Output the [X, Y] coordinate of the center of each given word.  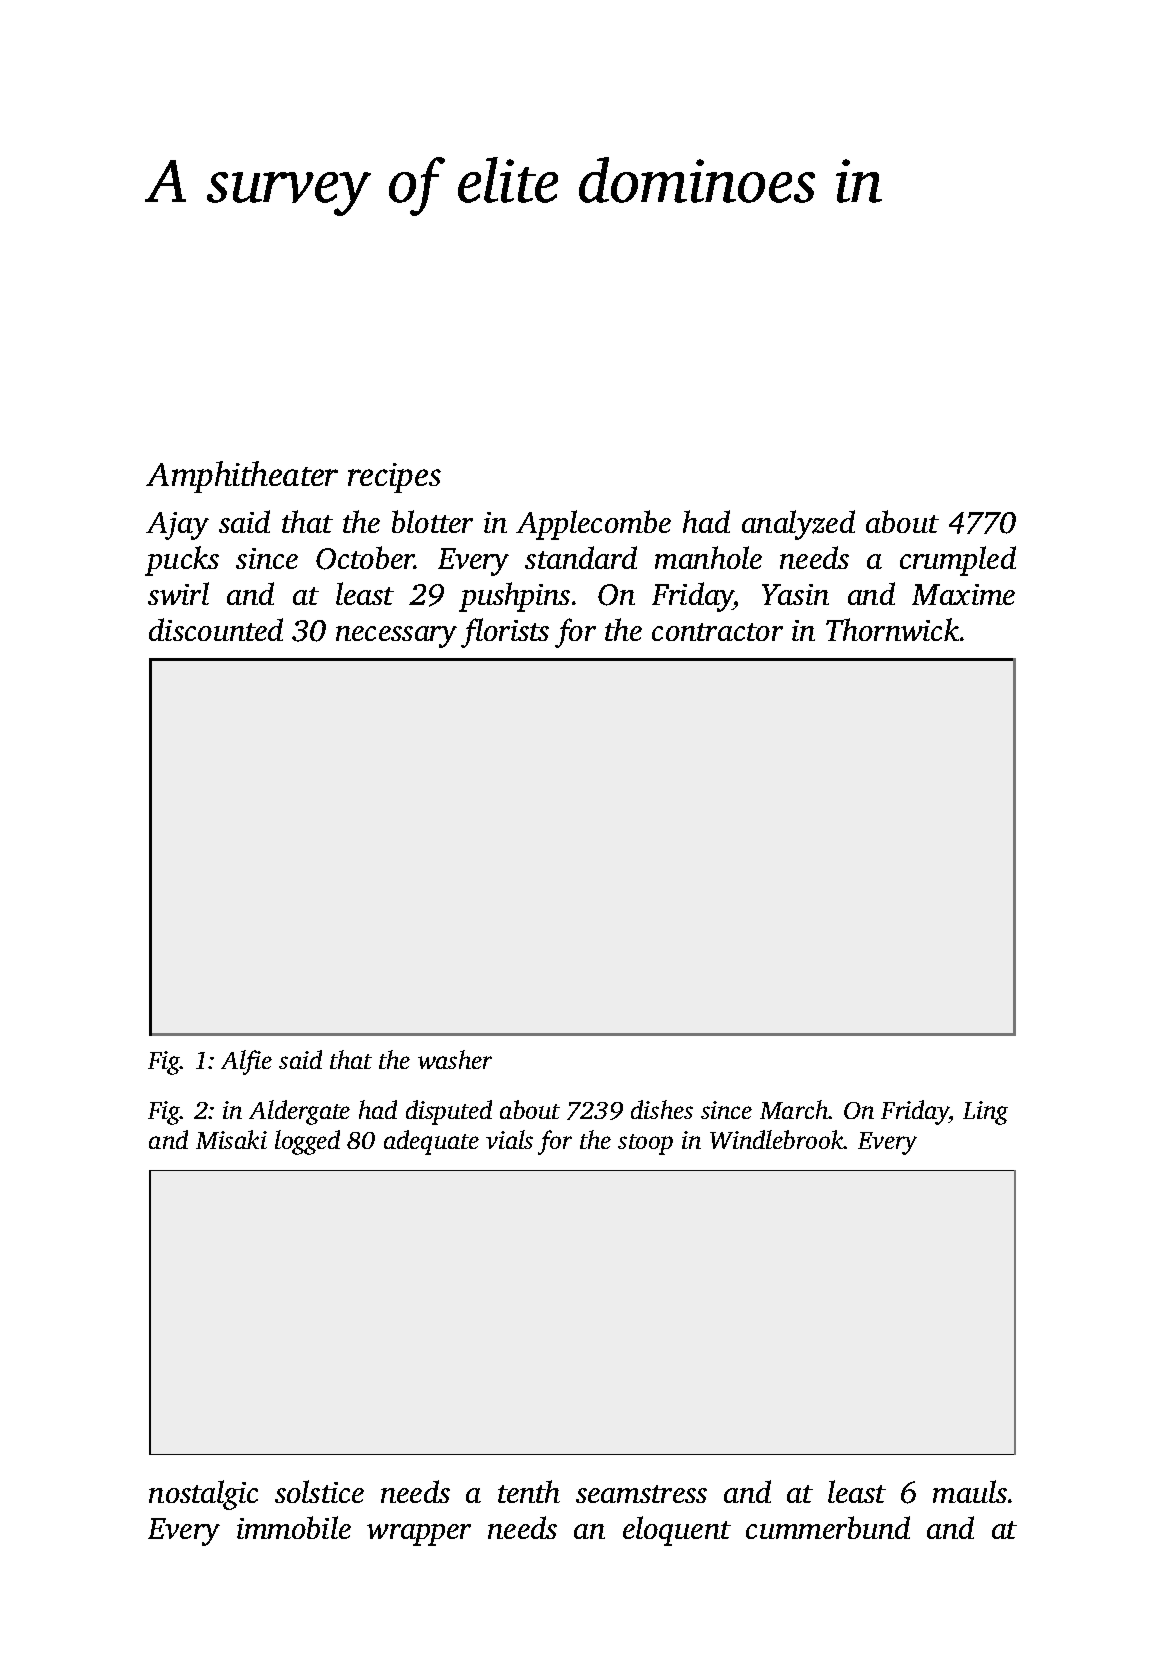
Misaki [231, 1139]
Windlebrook [777, 1139]
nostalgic [203, 1495]
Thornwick [892, 629]
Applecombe [593, 525]
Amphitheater [242, 477]
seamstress [641, 1494]
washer [455, 1059]
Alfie [246, 1062]
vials [509, 1139]
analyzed [798, 525]
